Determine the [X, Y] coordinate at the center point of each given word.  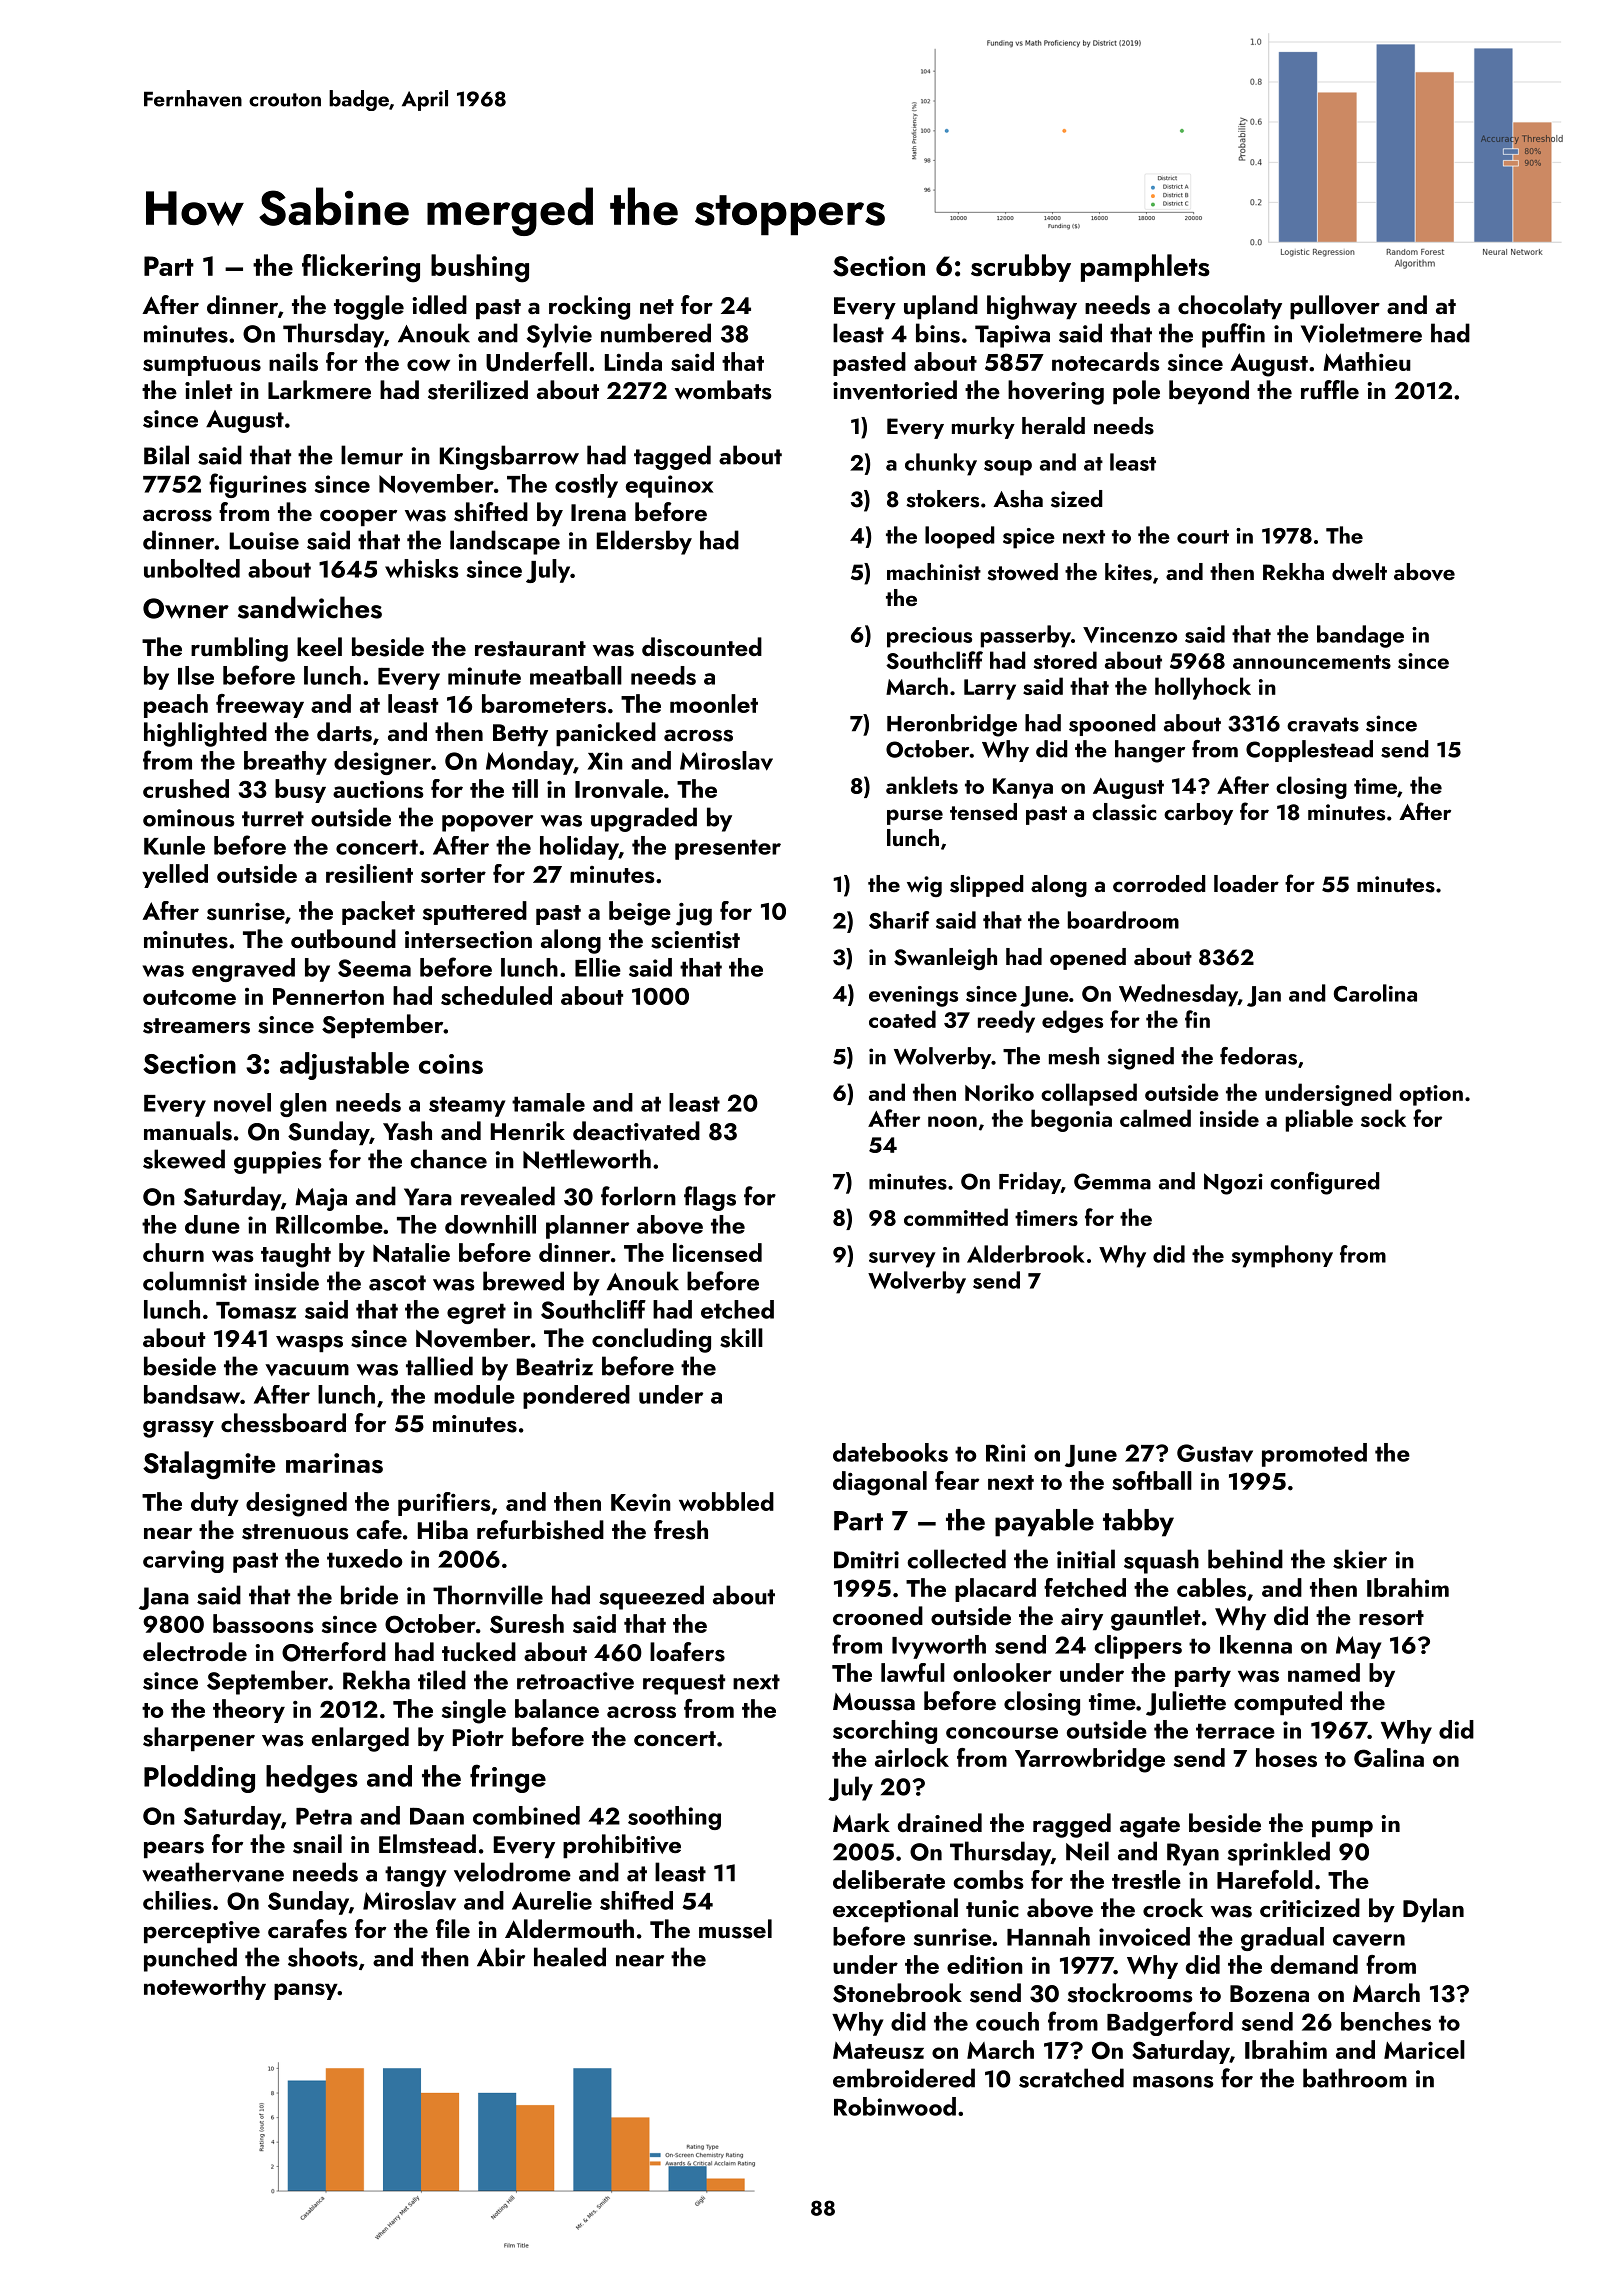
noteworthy [205, 1988]
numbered [656, 333]
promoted [1314, 1455]
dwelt [1359, 571]
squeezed [651, 1597]
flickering [361, 268]
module [474, 1394]
